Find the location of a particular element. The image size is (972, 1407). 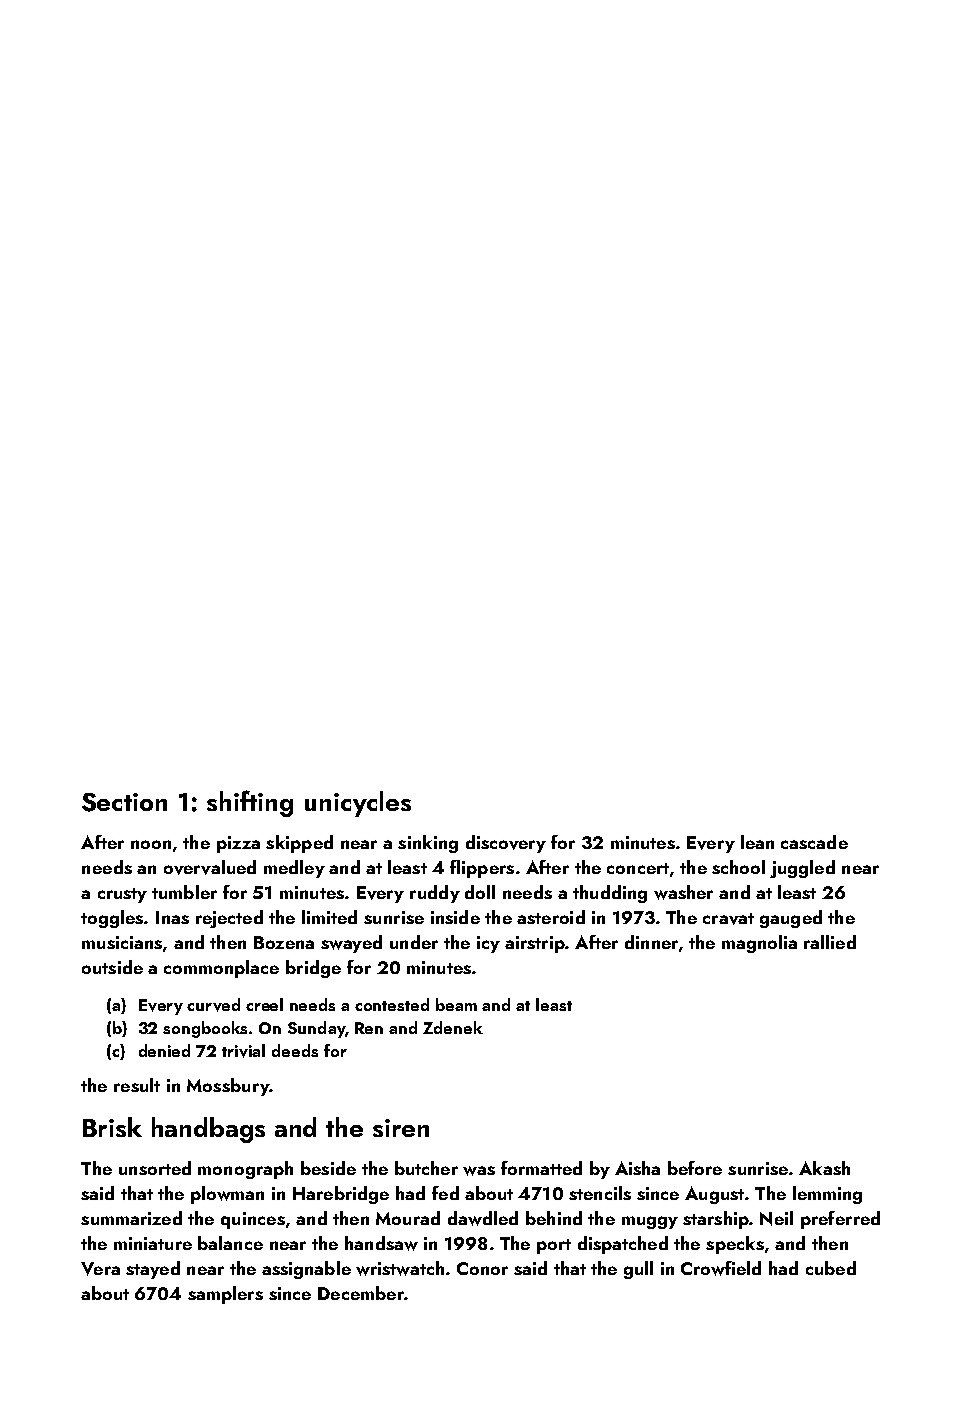

Section is located at coordinates (124, 802).
